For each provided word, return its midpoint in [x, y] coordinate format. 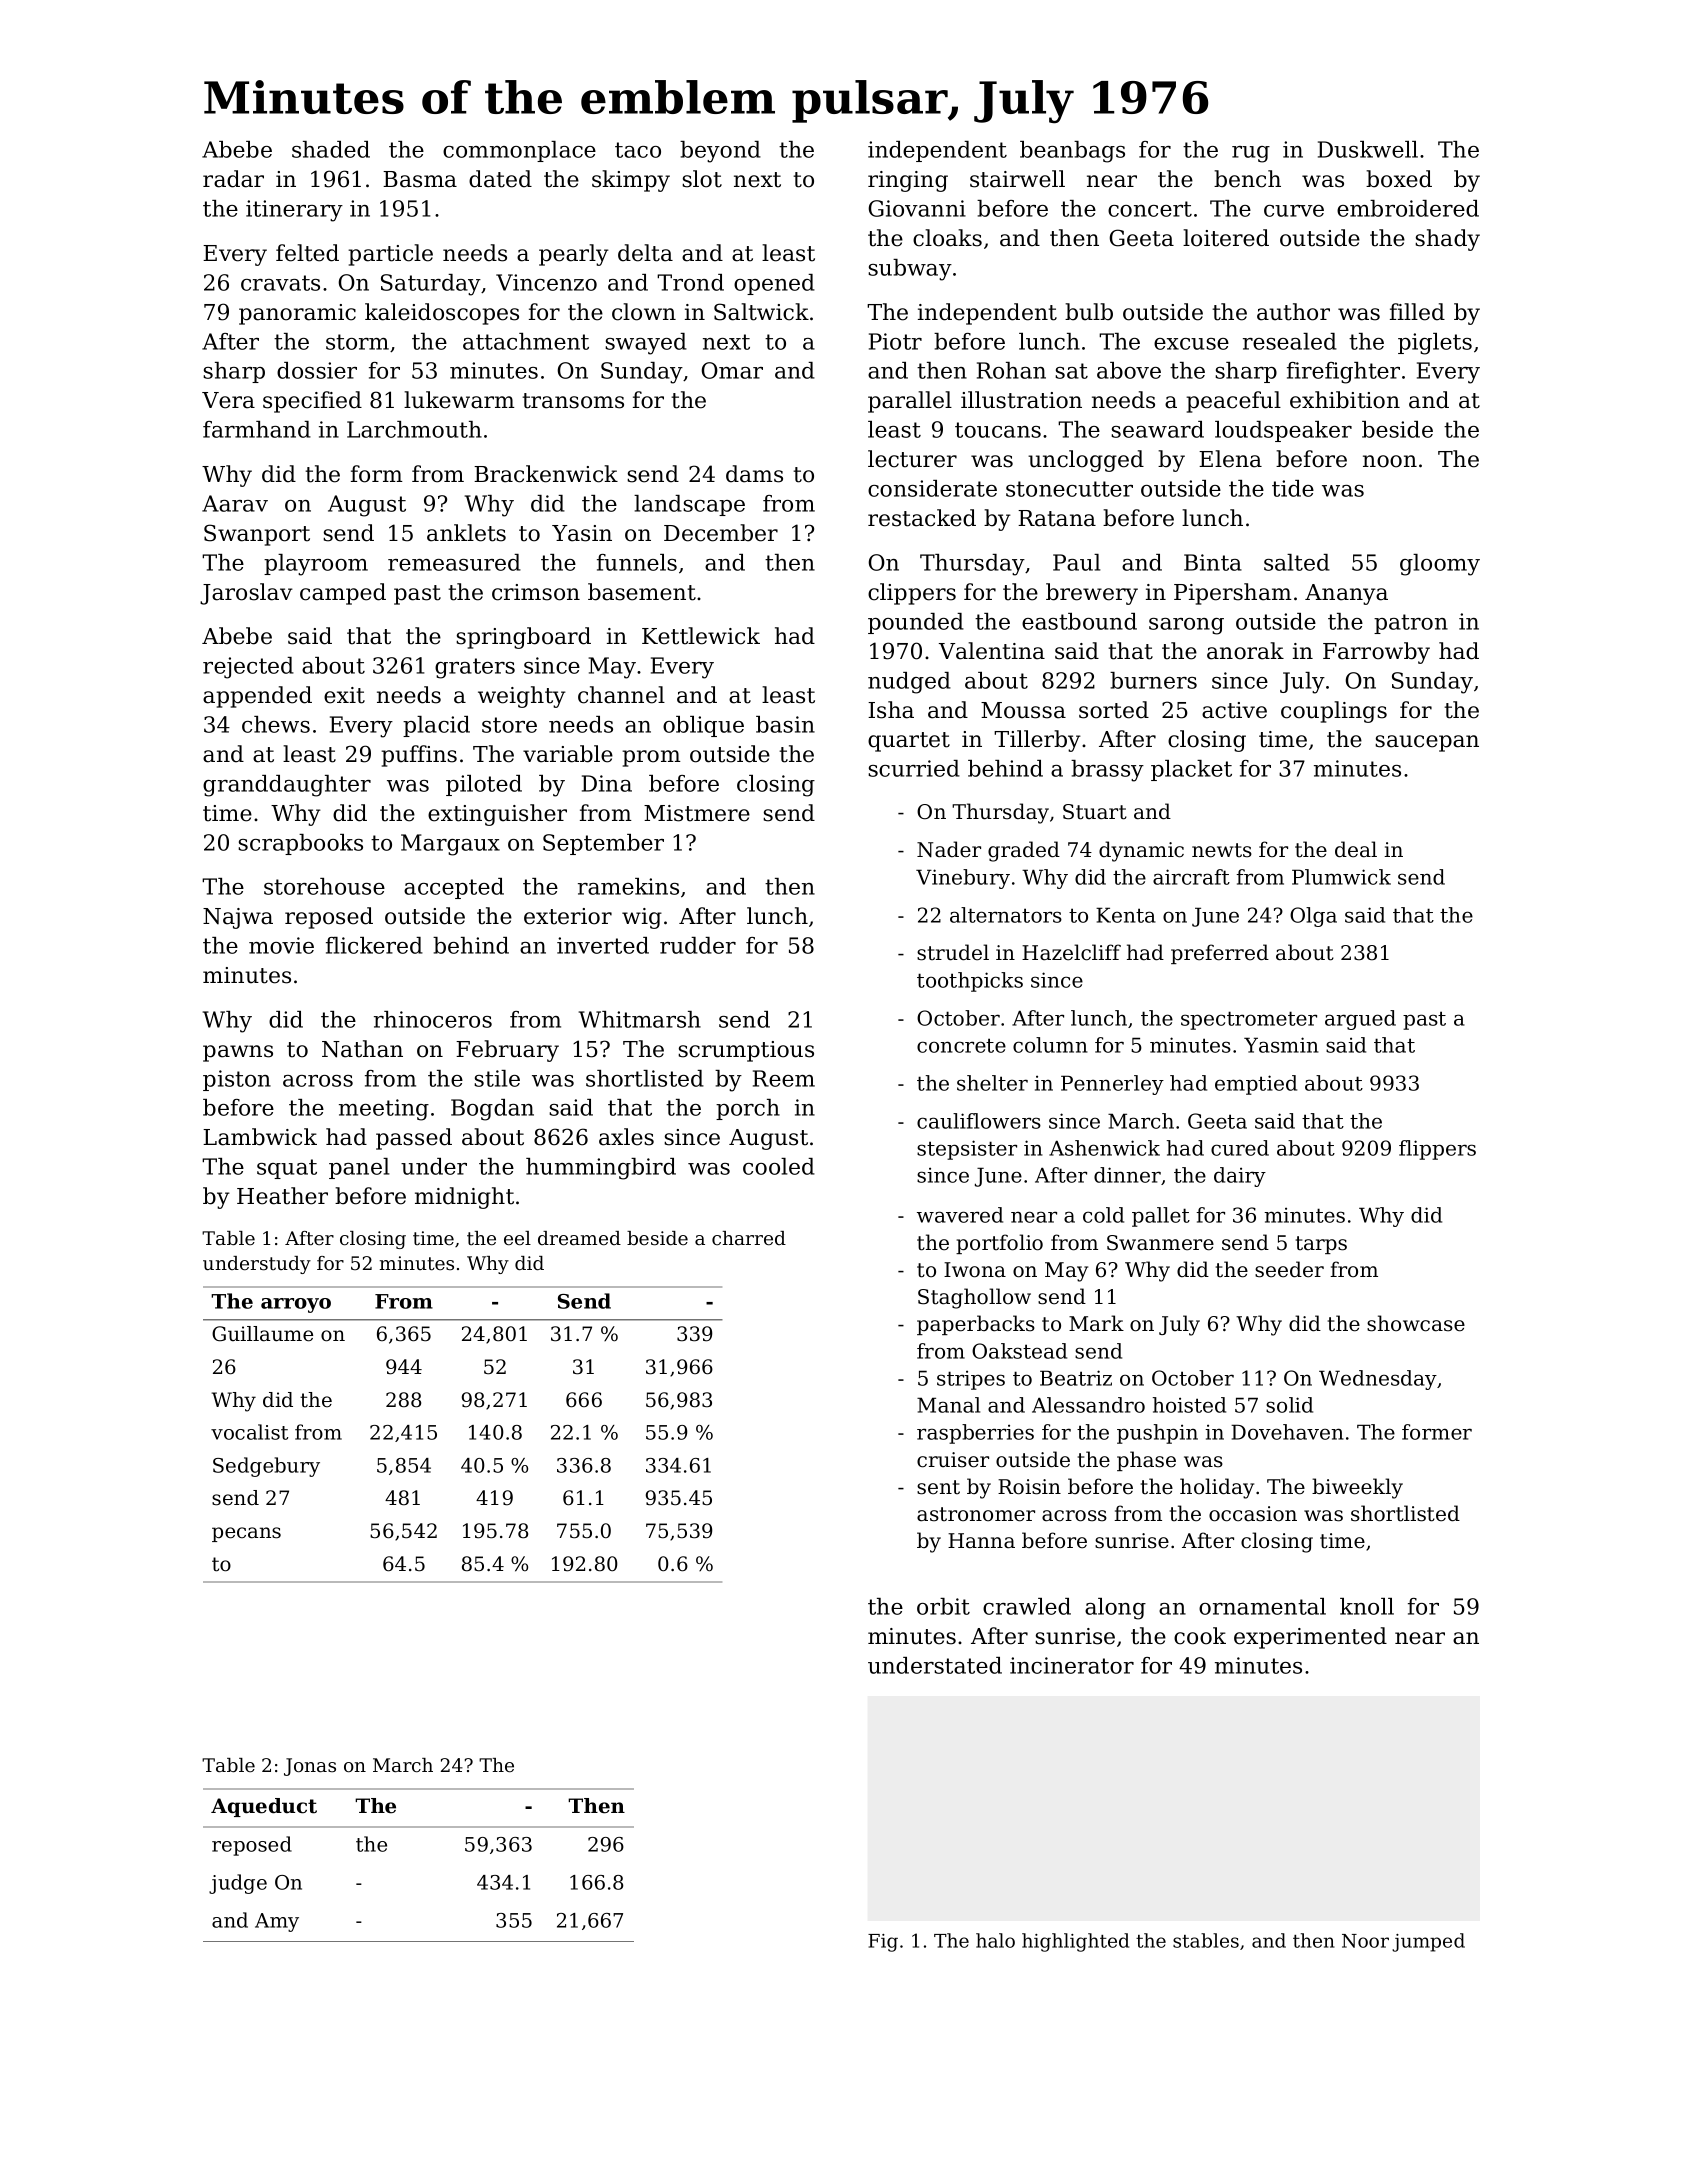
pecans [246, 1534]
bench [1247, 179]
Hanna [981, 1541]
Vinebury [963, 879]
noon [1390, 461]
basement [642, 592]
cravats [280, 283]
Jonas [310, 1767]
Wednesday [1378, 1380]
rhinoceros [433, 1019]
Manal [948, 1405]
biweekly [1357, 1488]
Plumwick [1341, 877]
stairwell [1017, 179]
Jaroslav [246, 594]
